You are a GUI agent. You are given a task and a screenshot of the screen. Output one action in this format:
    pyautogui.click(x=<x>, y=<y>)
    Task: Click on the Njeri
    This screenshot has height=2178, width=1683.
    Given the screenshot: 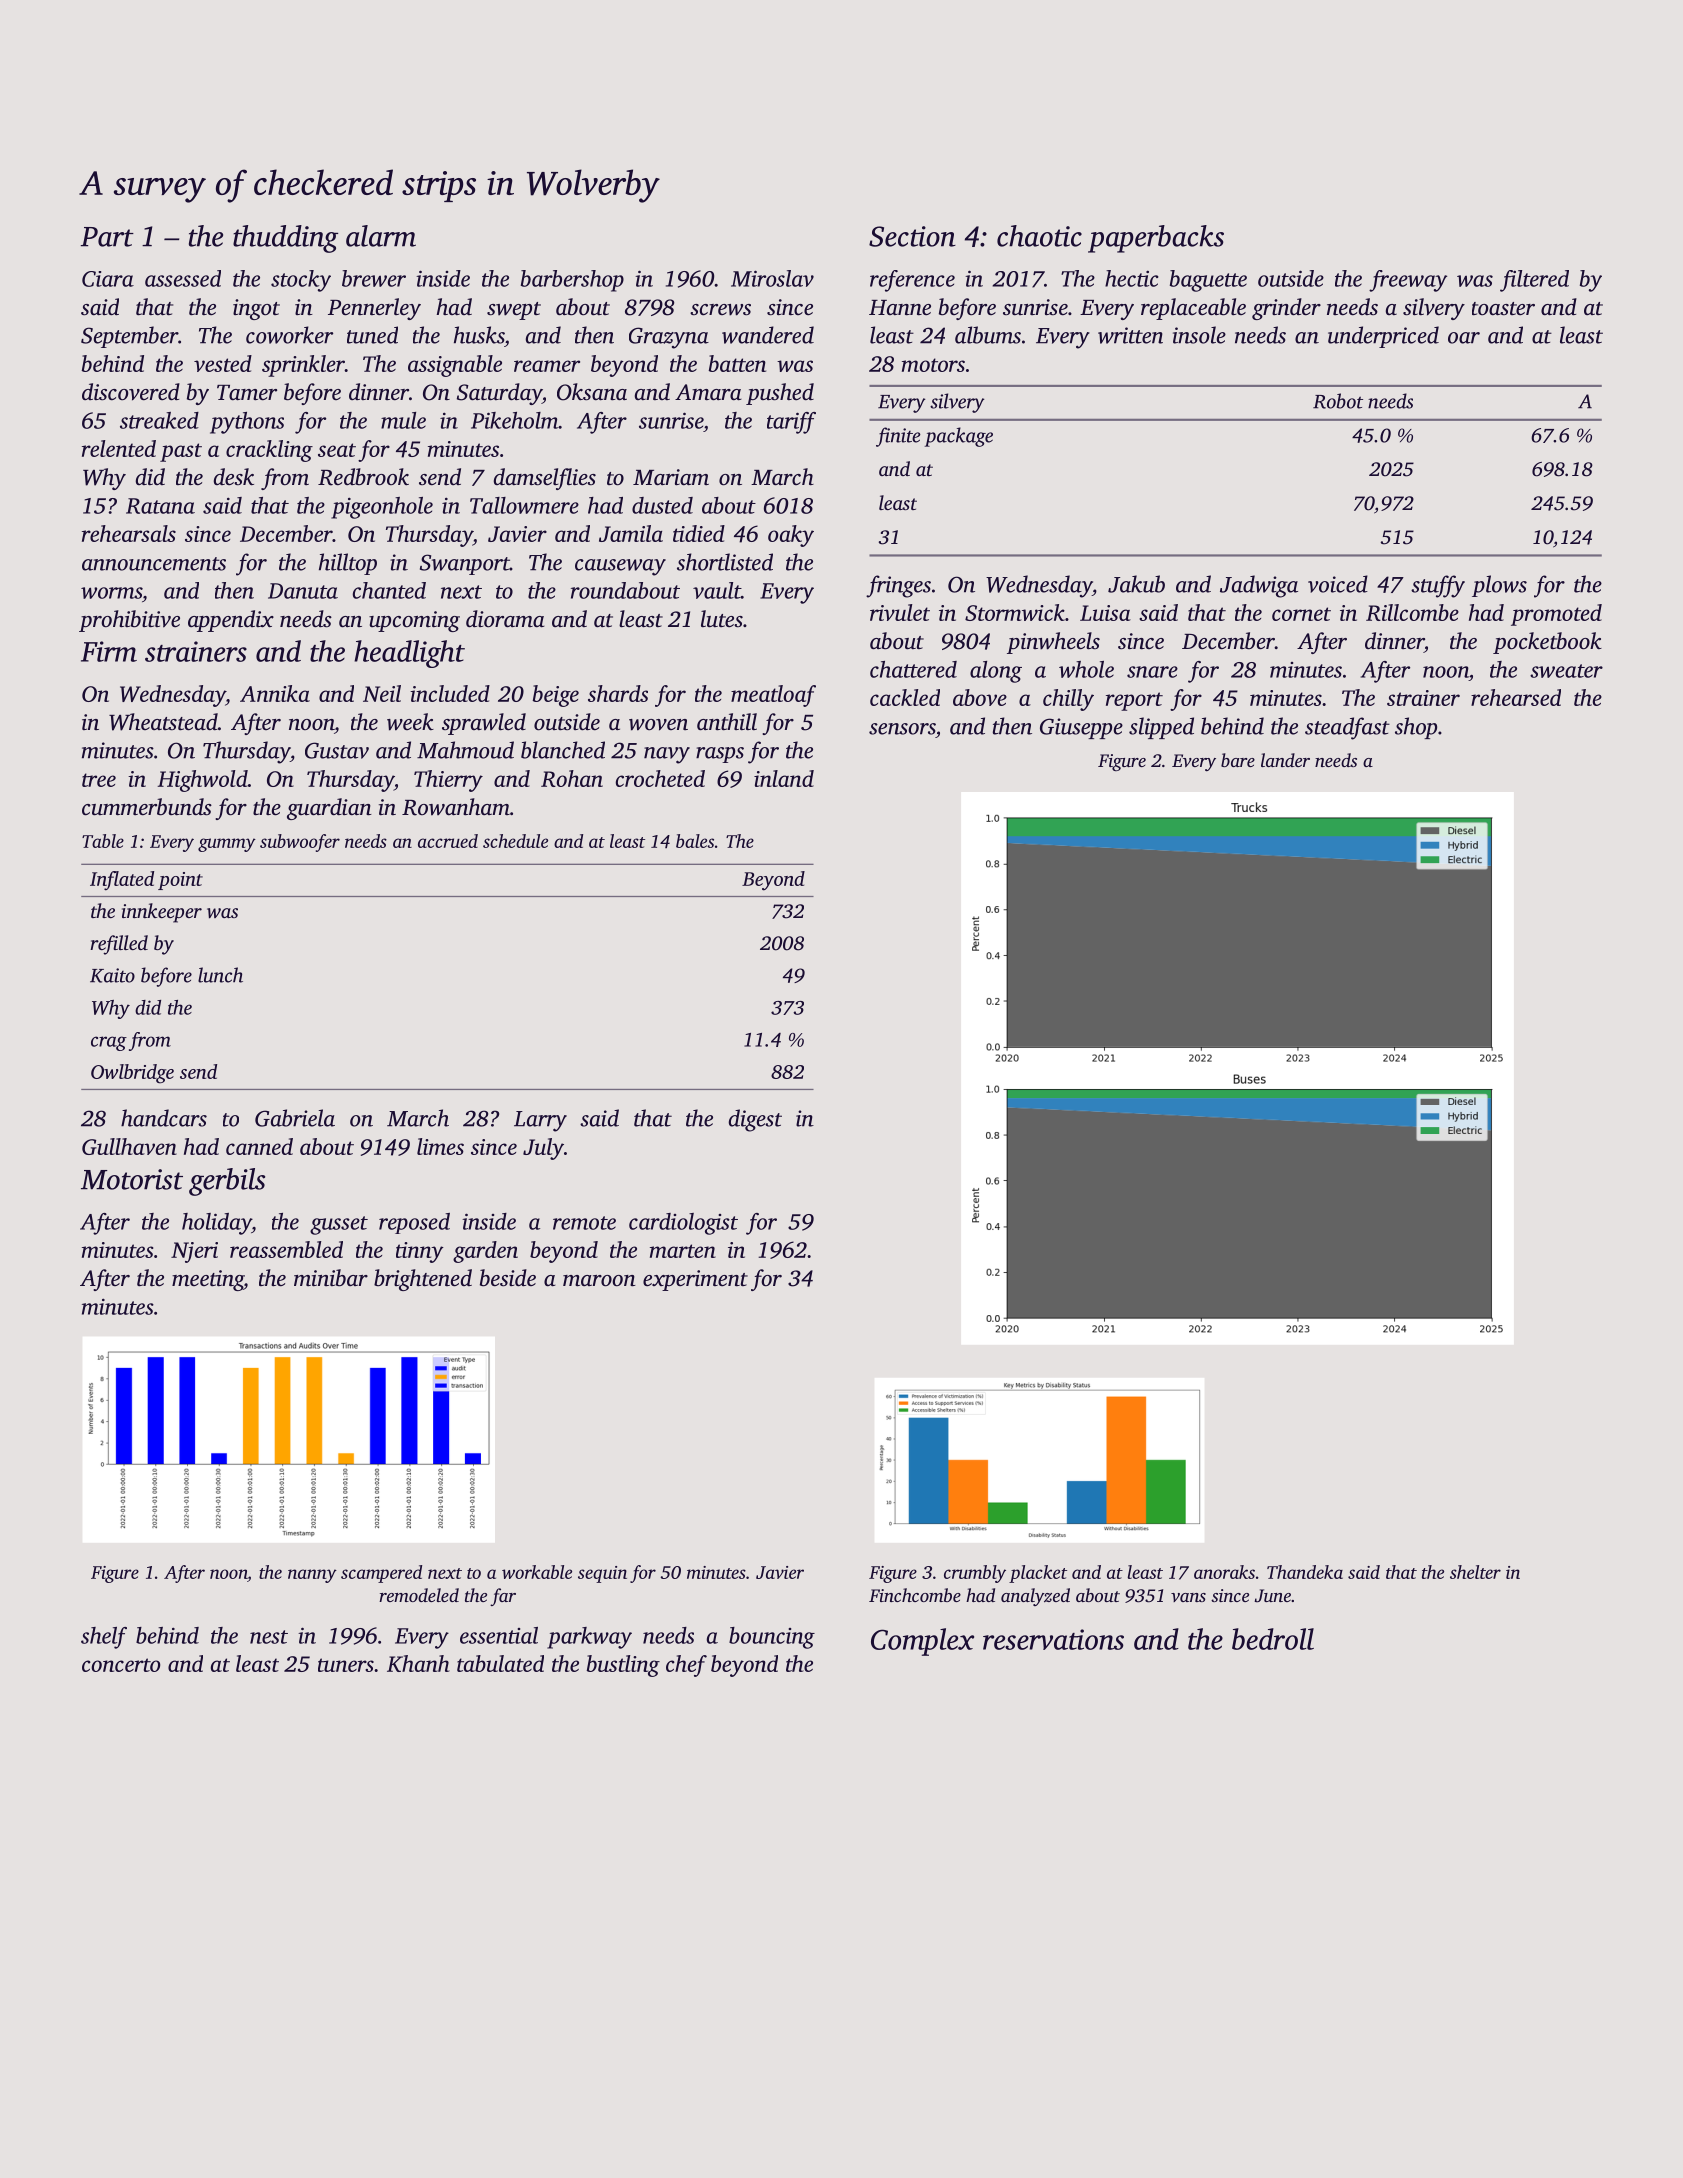 What is the action you would take?
    pyautogui.click(x=194, y=1252)
